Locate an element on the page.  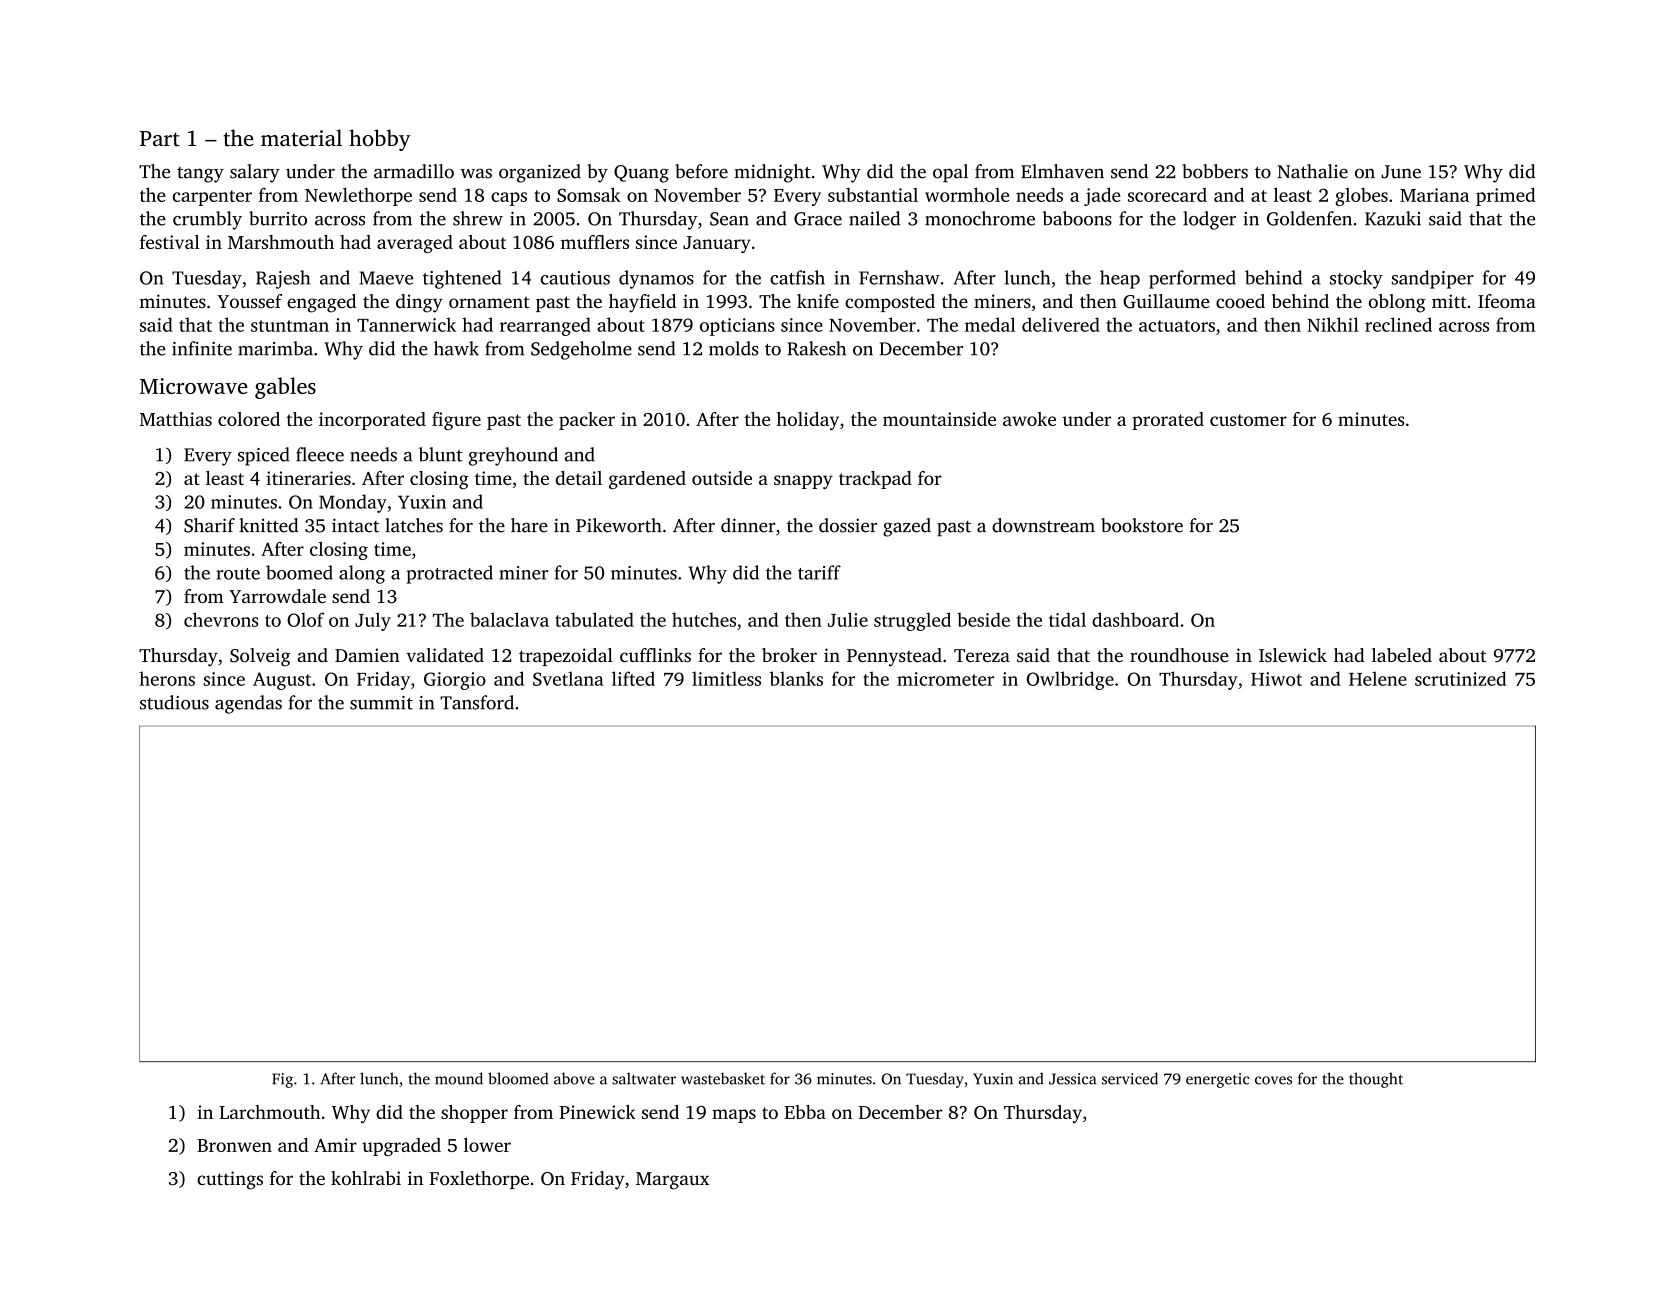
kohlrabi is located at coordinates (366, 1178).
